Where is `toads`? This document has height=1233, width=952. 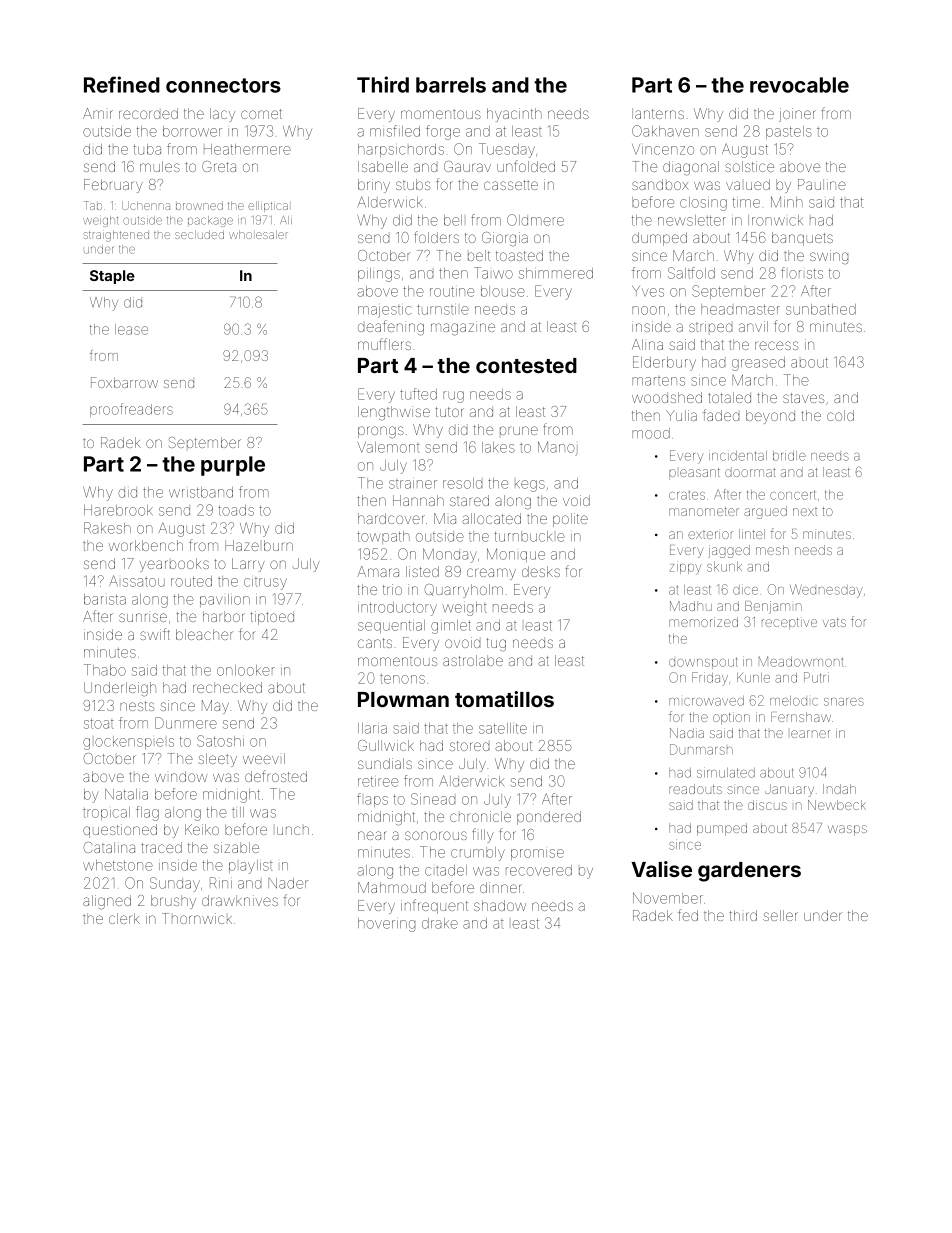 toads is located at coordinates (236, 510).
